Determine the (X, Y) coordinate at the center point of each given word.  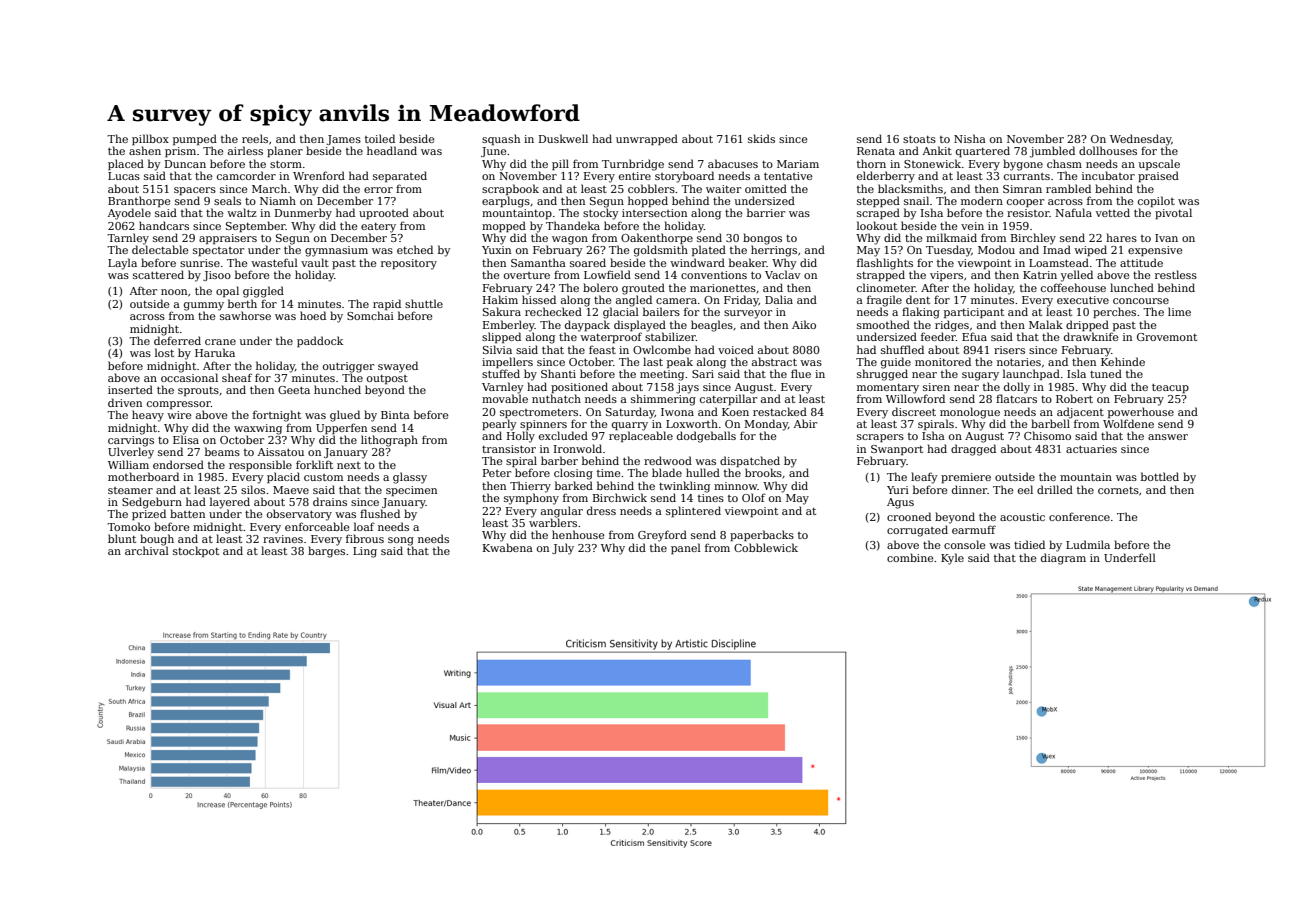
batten (187, 513)
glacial (621, 313)
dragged (973, 450)
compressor (179, 405)
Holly (521, 437)
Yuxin (496, 250)
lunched (1132, 287)
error (378, 190)
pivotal (1173, 213)
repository (409, 264)
